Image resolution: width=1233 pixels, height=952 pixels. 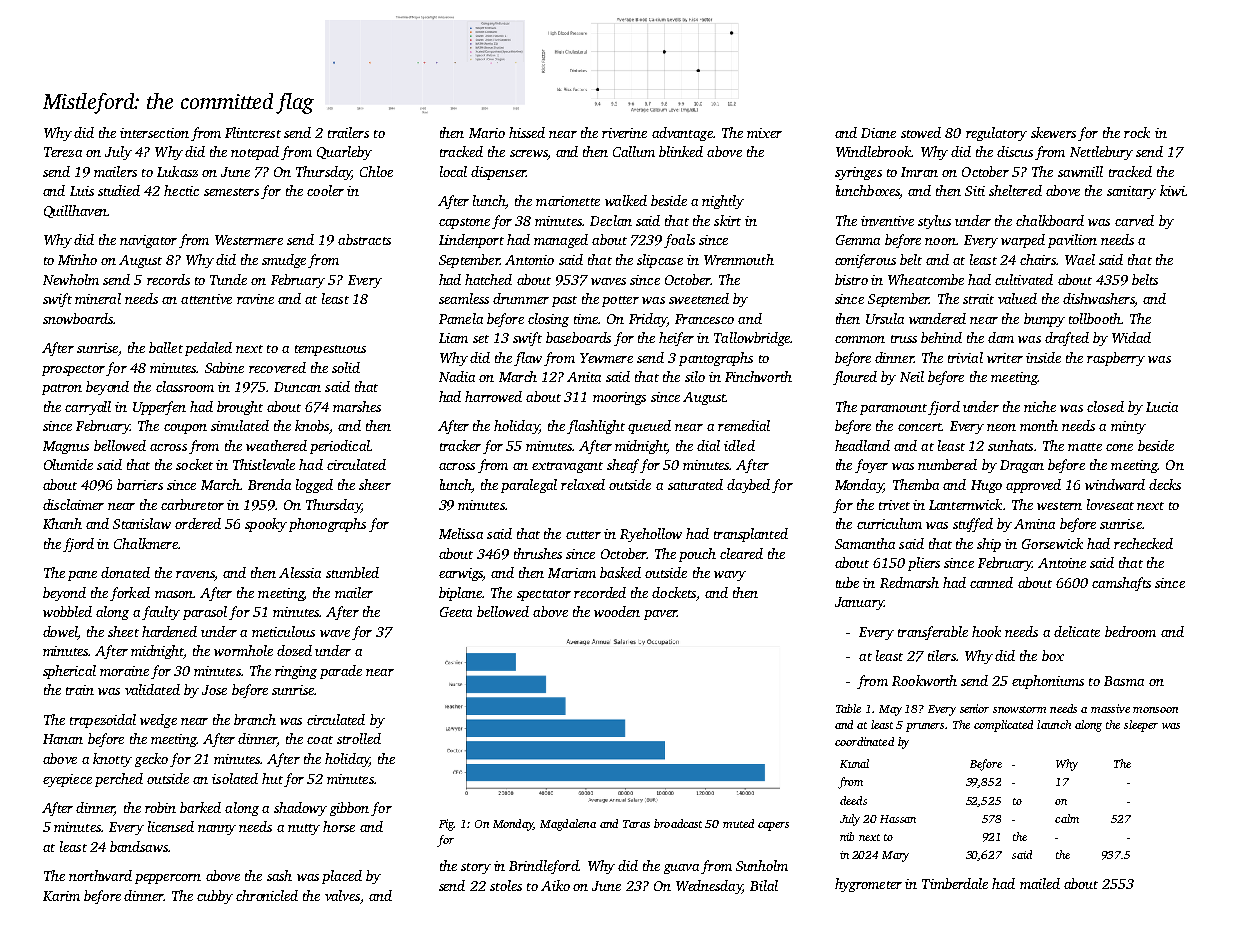 What do you see at coordinates (488, 279) in the screenshot?
I see `hatched` at bounding box center [488, 279].
